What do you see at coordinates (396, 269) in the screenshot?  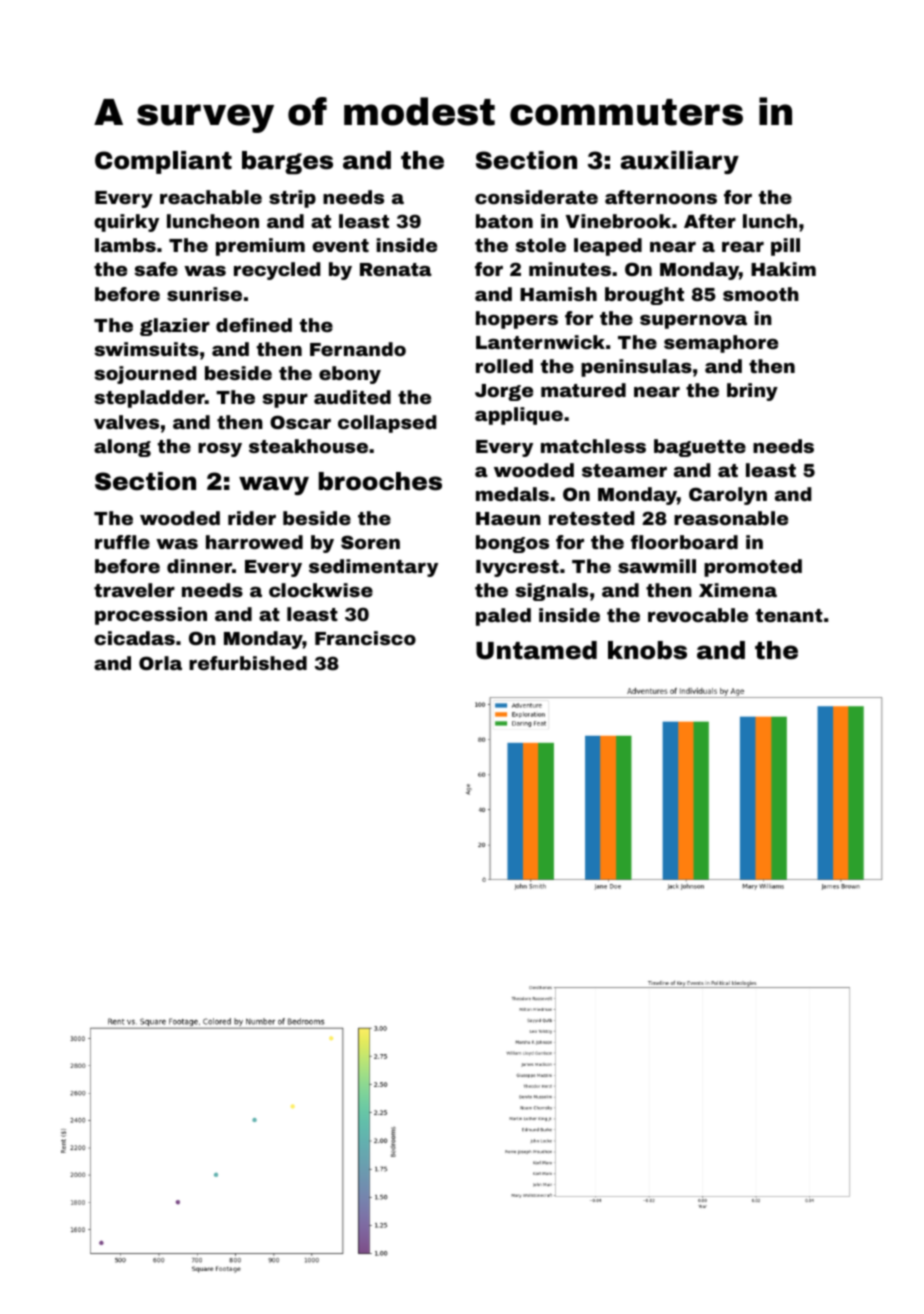 I see `Renata` at bounding box center [396, 269].
